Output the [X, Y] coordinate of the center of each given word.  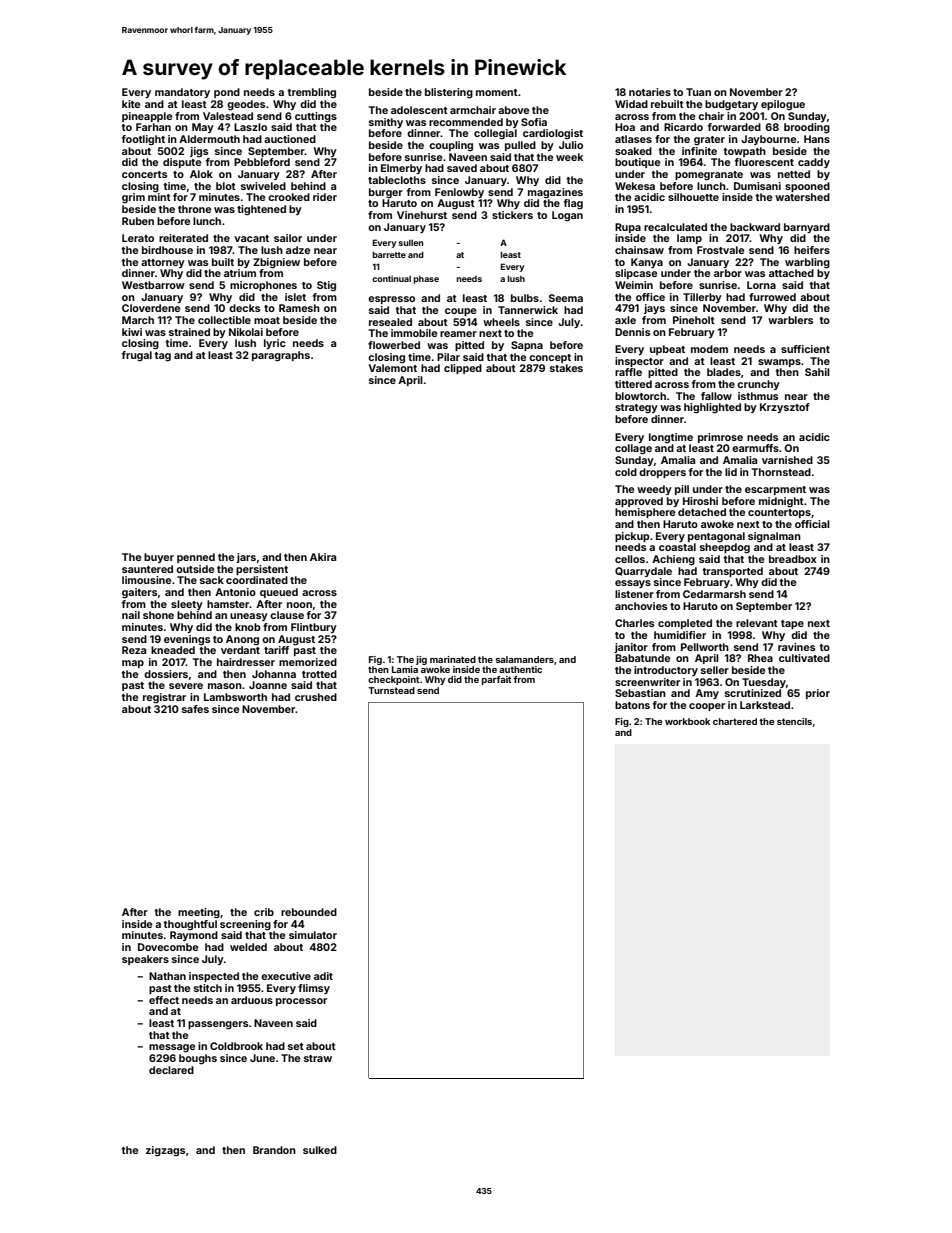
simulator [313, 935]
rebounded [309, 912]
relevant [757, 623]
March [138, 320]
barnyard [807, 228]
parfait [497, 680]
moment [497, 92]
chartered [735, 721]
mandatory [182, 93]
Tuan [698, 92]
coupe [460, 312]
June [262, 1058]
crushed [316, 697]
